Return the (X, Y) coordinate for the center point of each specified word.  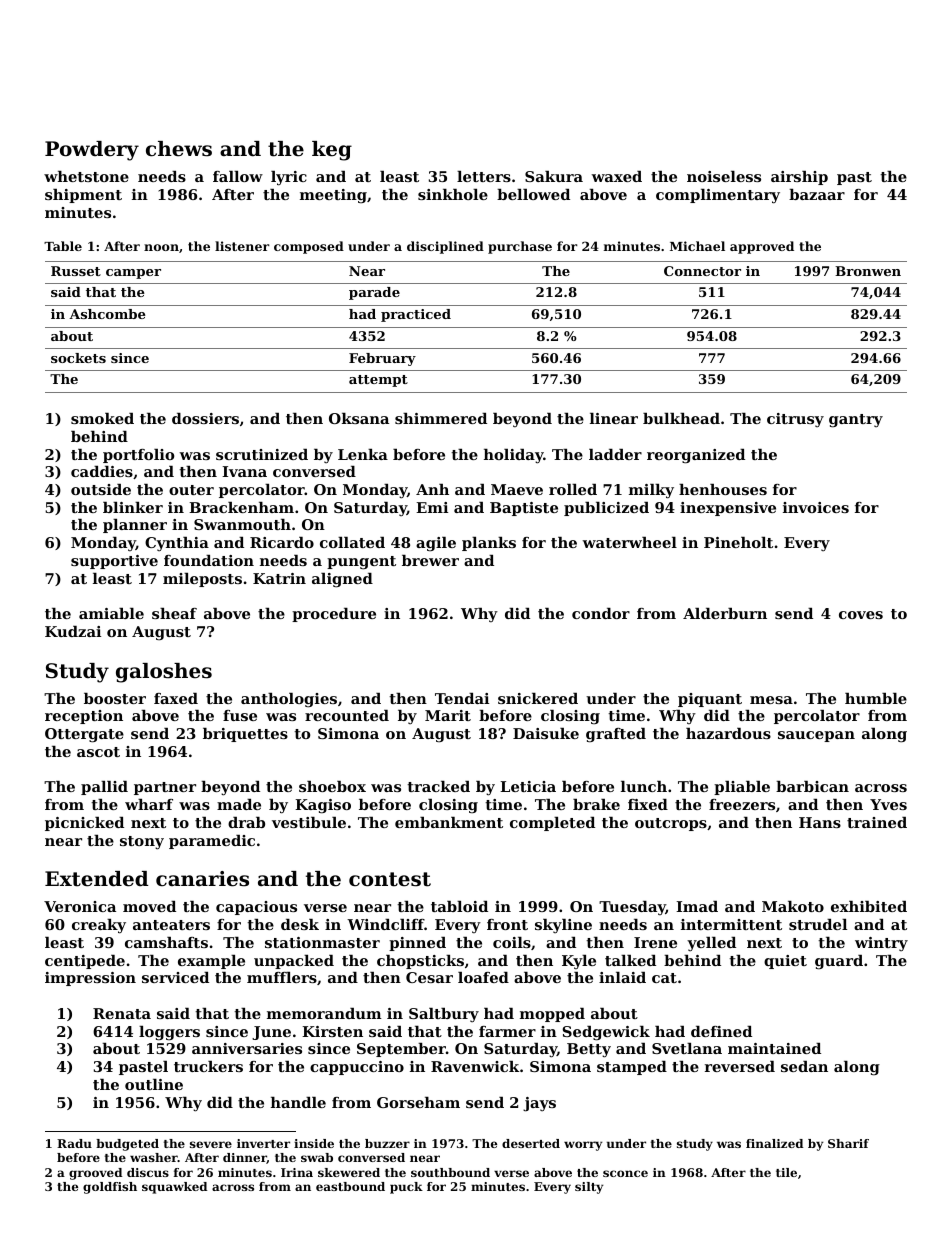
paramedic (212, 842)
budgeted (127, 1145)
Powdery (92, 151)
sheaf (174, 613)
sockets (78, 358)
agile (436, 544)
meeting (333, 196)
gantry (856, 421)
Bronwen (868, 271)
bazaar (817, 194)
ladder (615, 454)
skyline (563, 926)
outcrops (671, 824)
